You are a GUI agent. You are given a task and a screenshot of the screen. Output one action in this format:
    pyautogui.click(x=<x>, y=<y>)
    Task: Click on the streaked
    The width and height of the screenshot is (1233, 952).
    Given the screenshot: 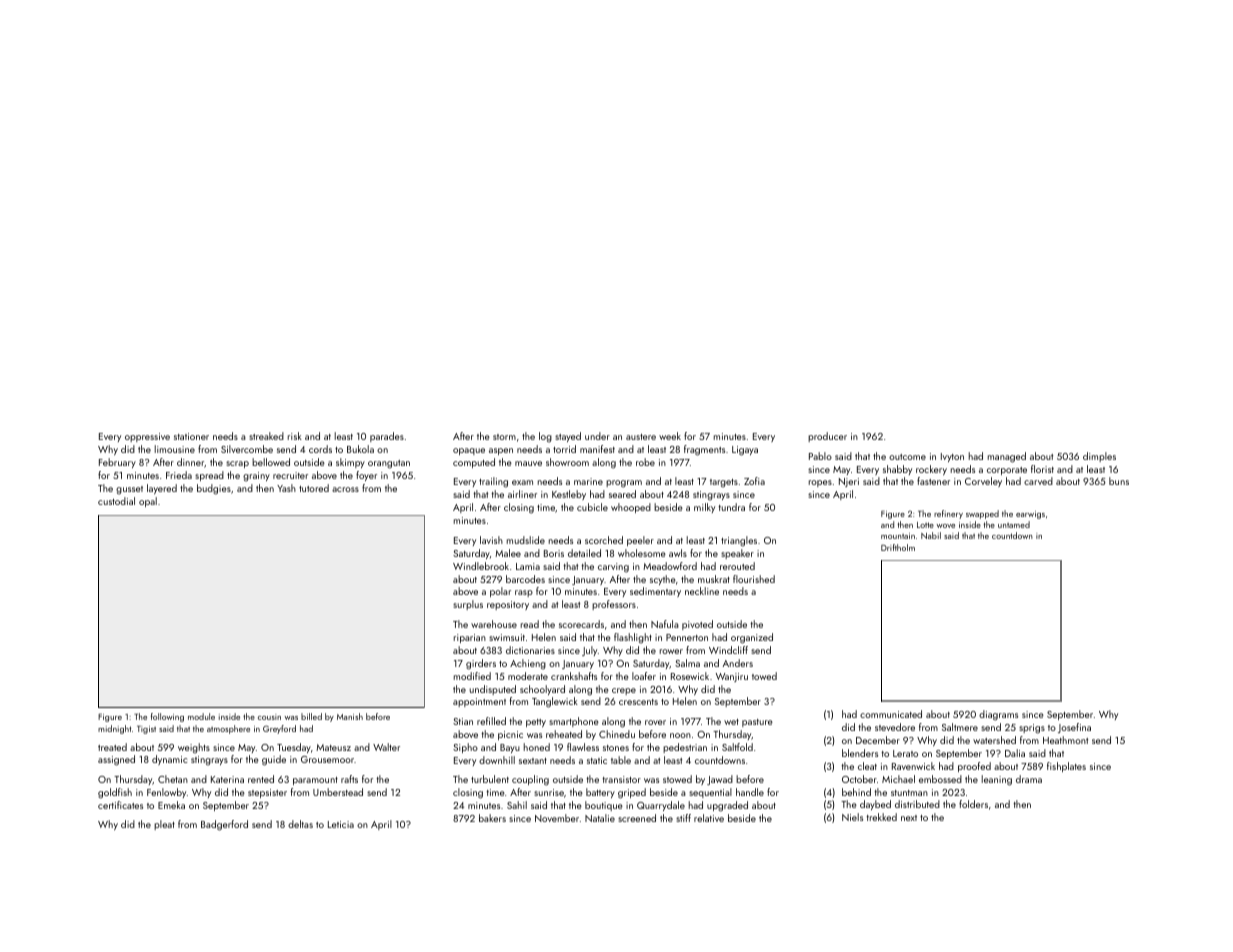 What is the action you would take?
    pyautogui.click(x=266, y=436)
